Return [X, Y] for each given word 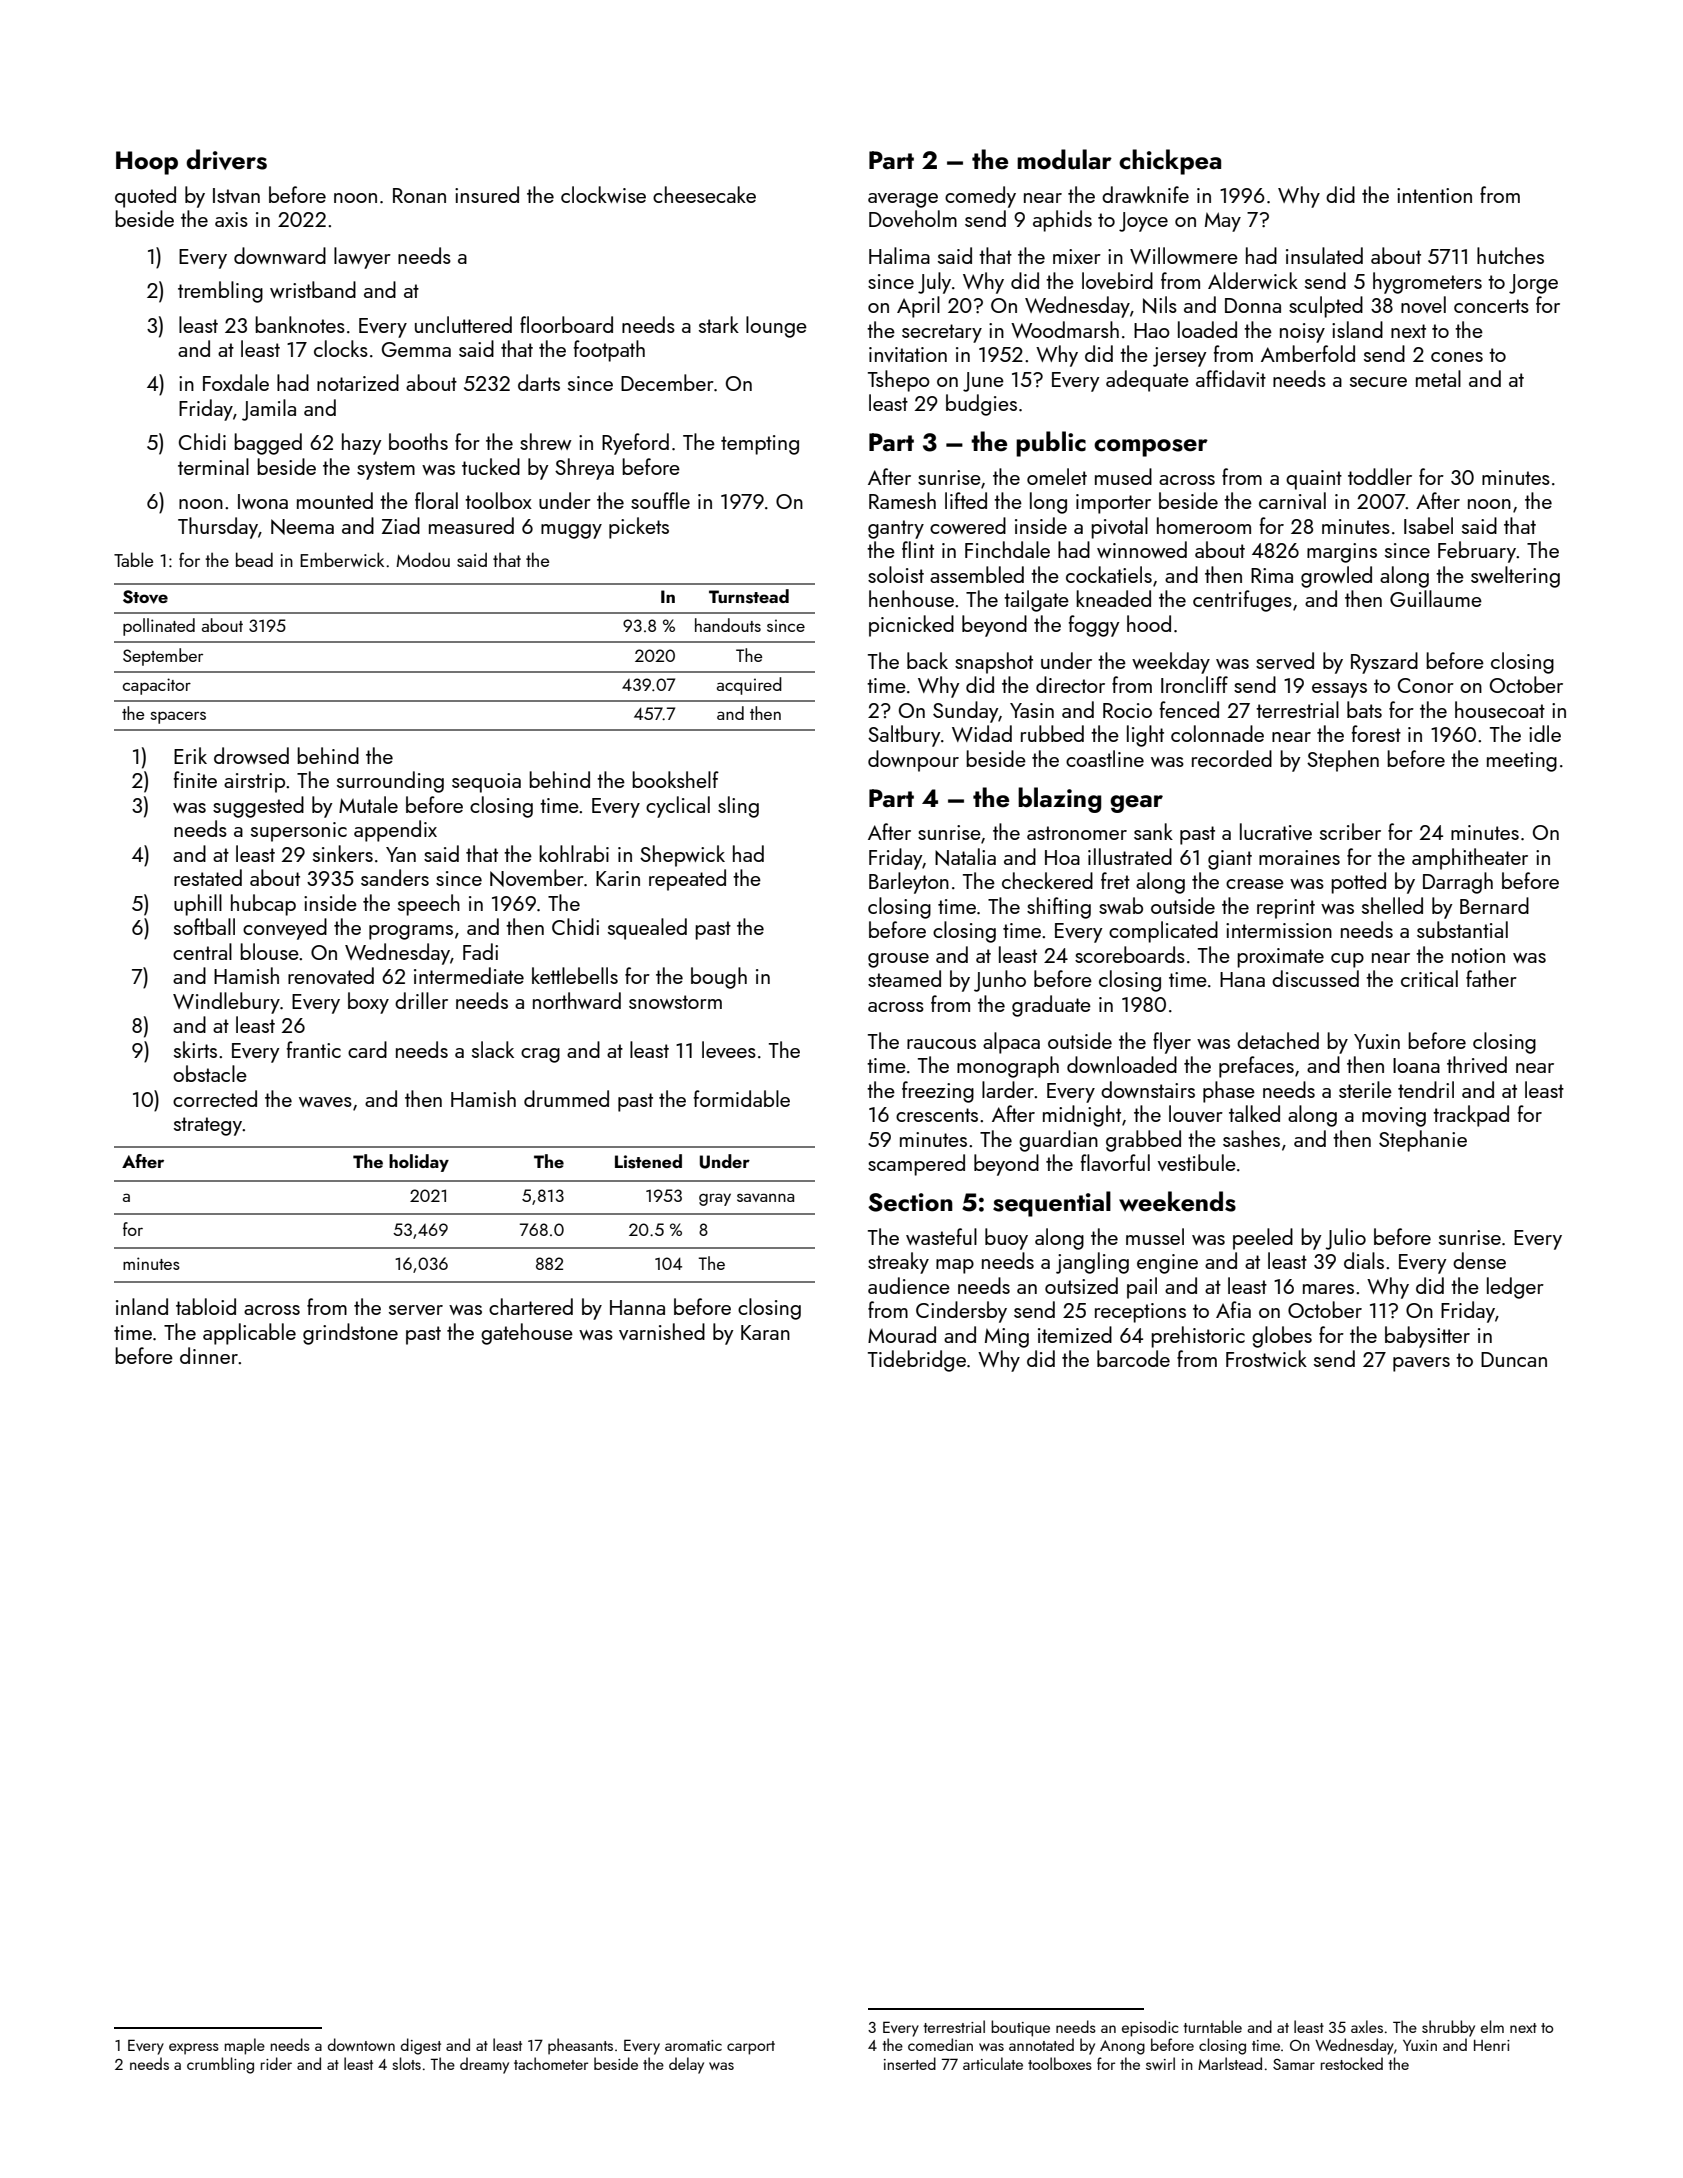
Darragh [1458, 883]
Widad [982, 733]
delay [686, 2065]
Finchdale [1007, 549]
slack [493, 1049]
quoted [145, 197]
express [194, 2049]
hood [1149, 623]
